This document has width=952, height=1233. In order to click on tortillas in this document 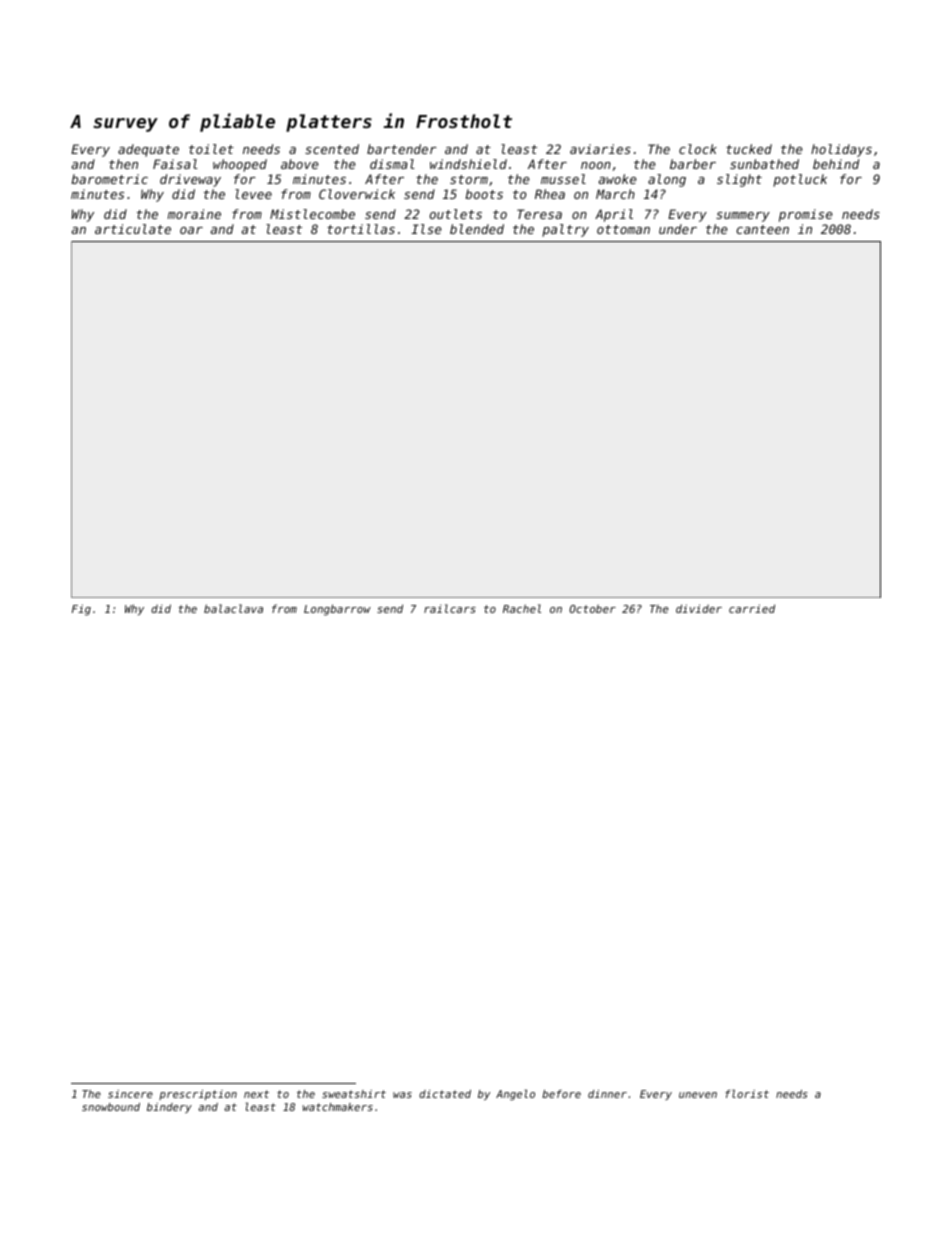, I will do `click(361, 229)`.
